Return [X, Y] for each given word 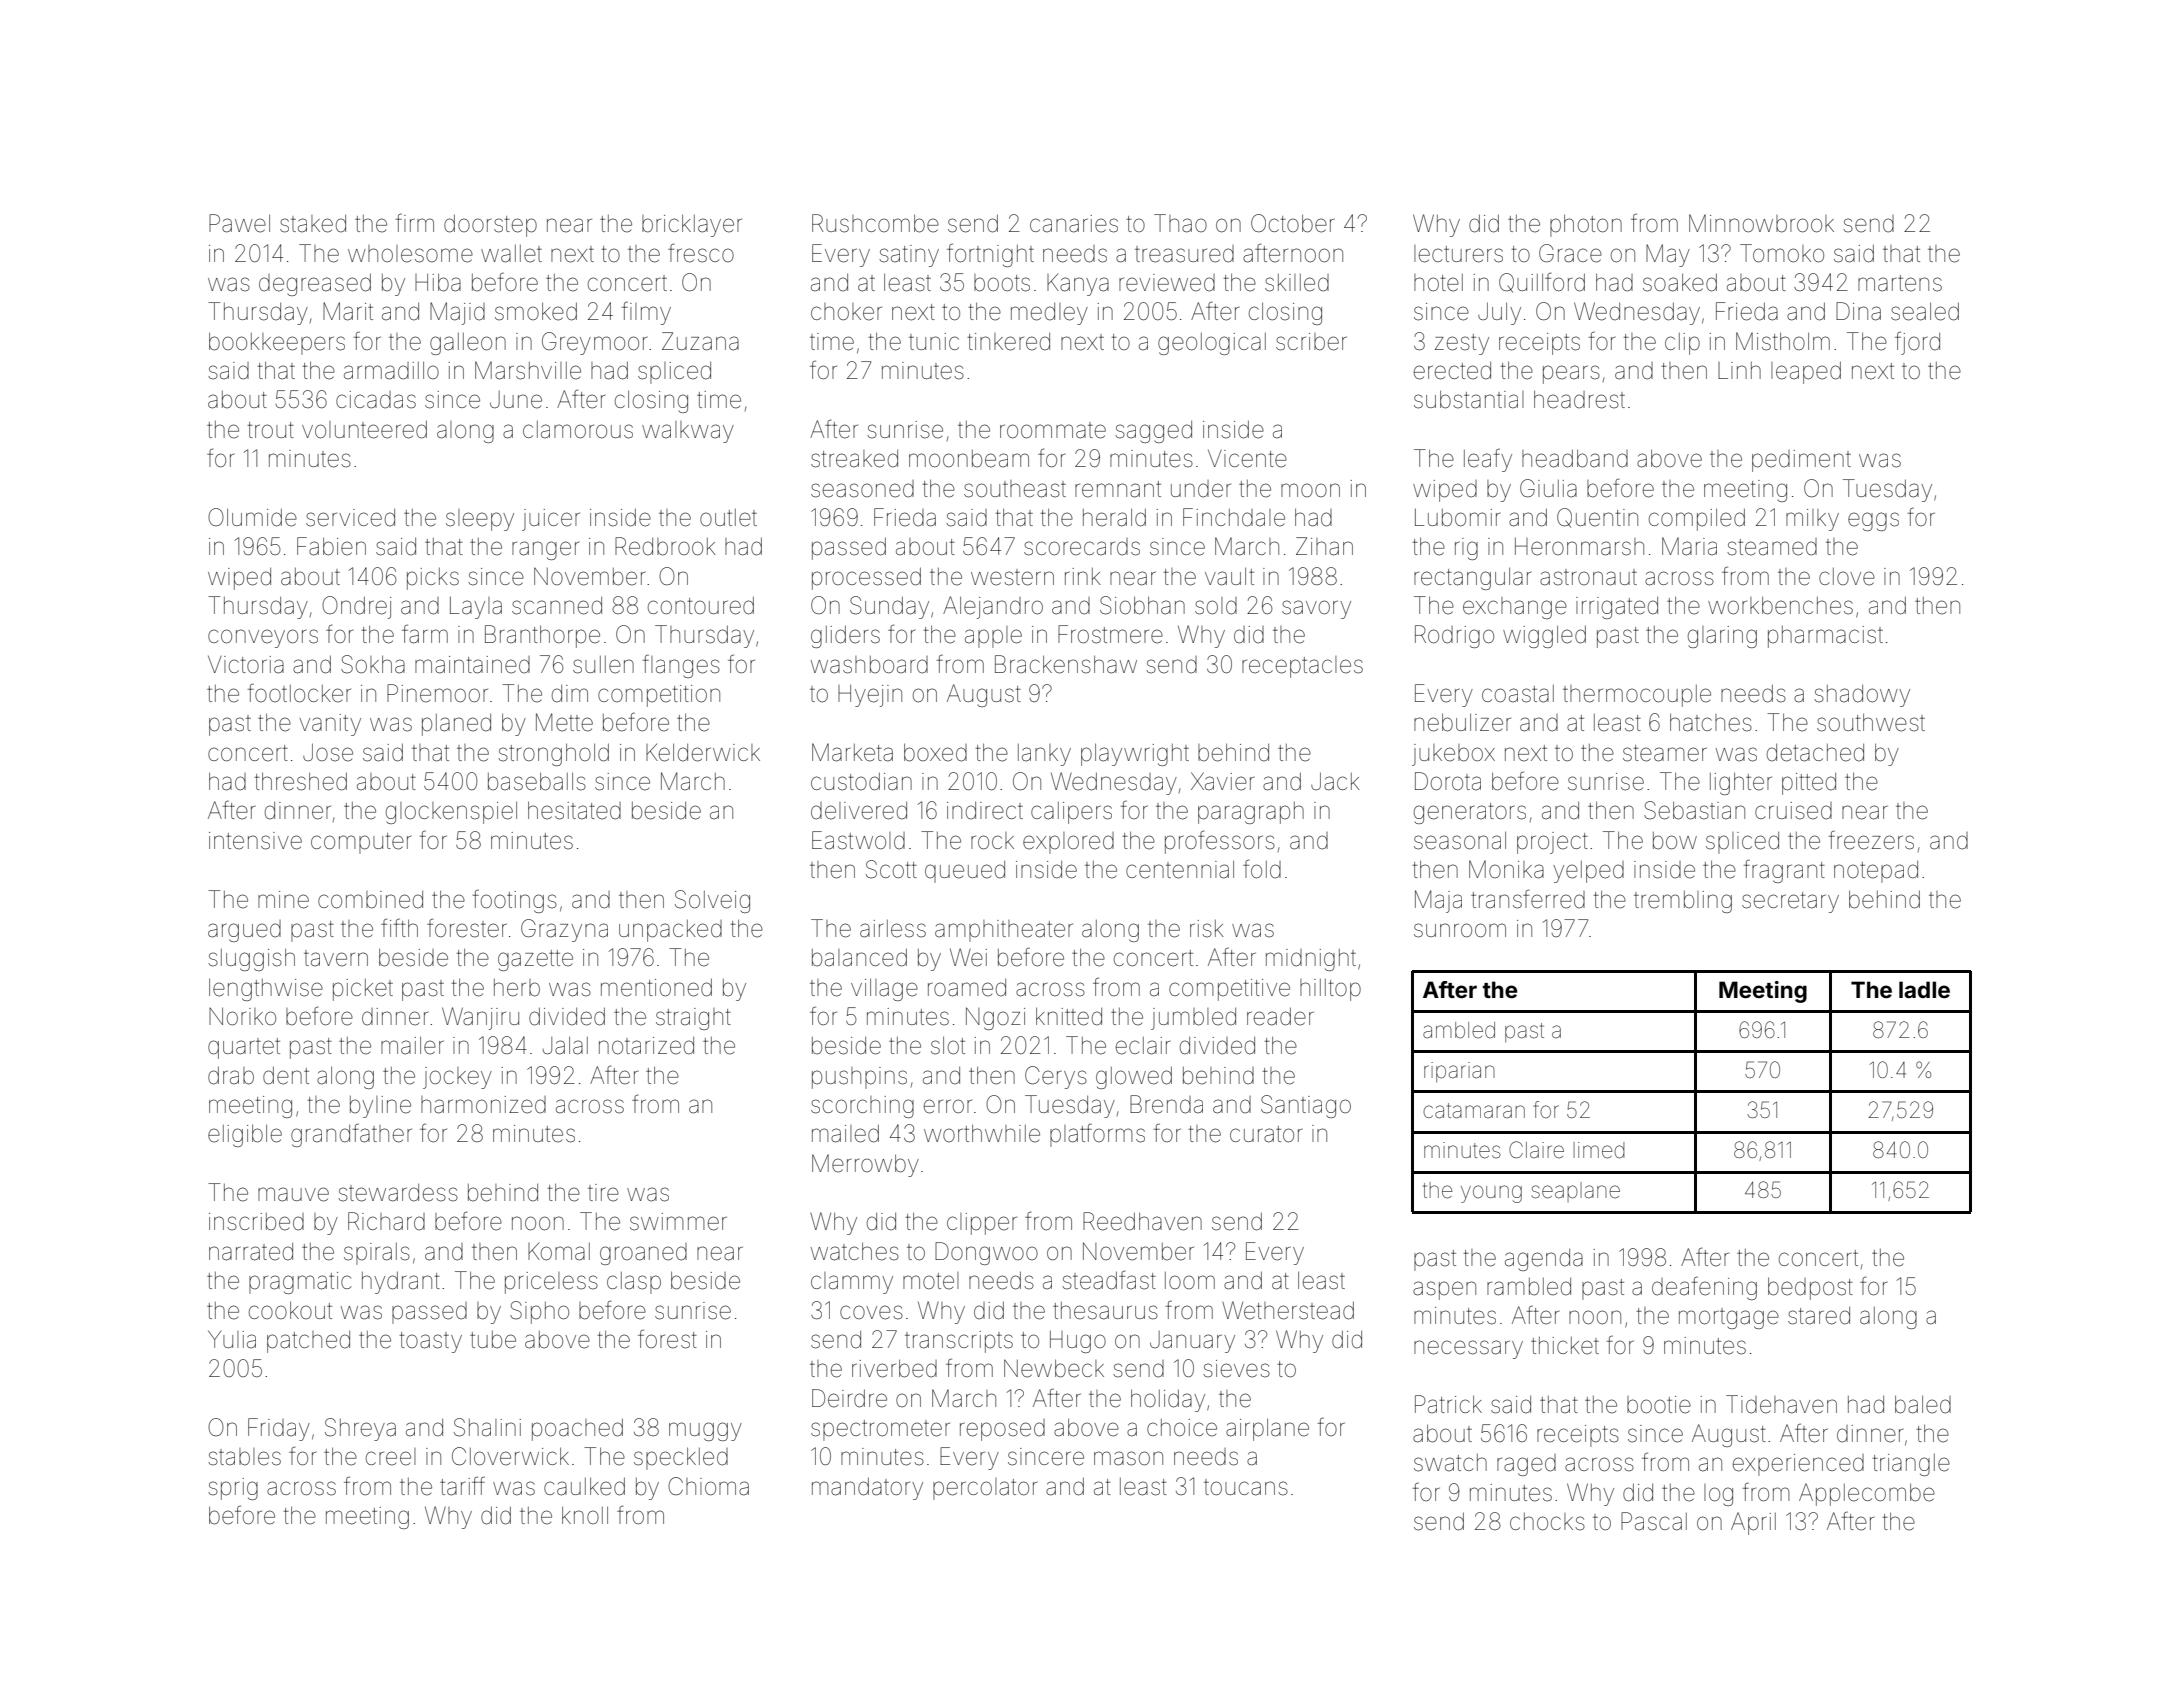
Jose [328, 752]
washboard [869, 665]
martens [1900, 283]
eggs [1873, 521]
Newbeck [1054, 1368]
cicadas [376, 400]
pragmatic [300, 1283]
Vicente [1247, 459]
